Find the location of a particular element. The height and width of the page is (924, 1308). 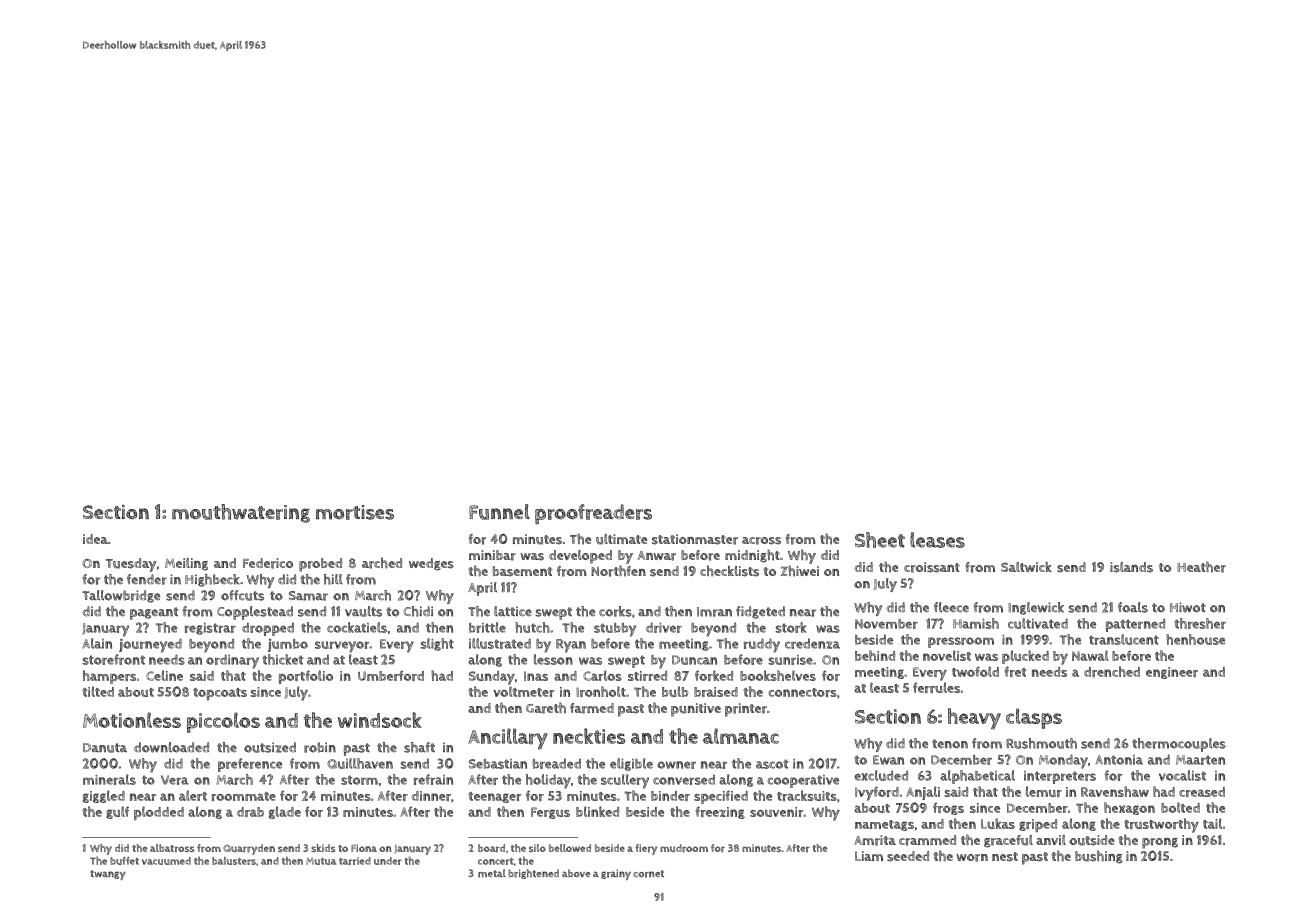

islands is located at coordinates (1131, 567).
